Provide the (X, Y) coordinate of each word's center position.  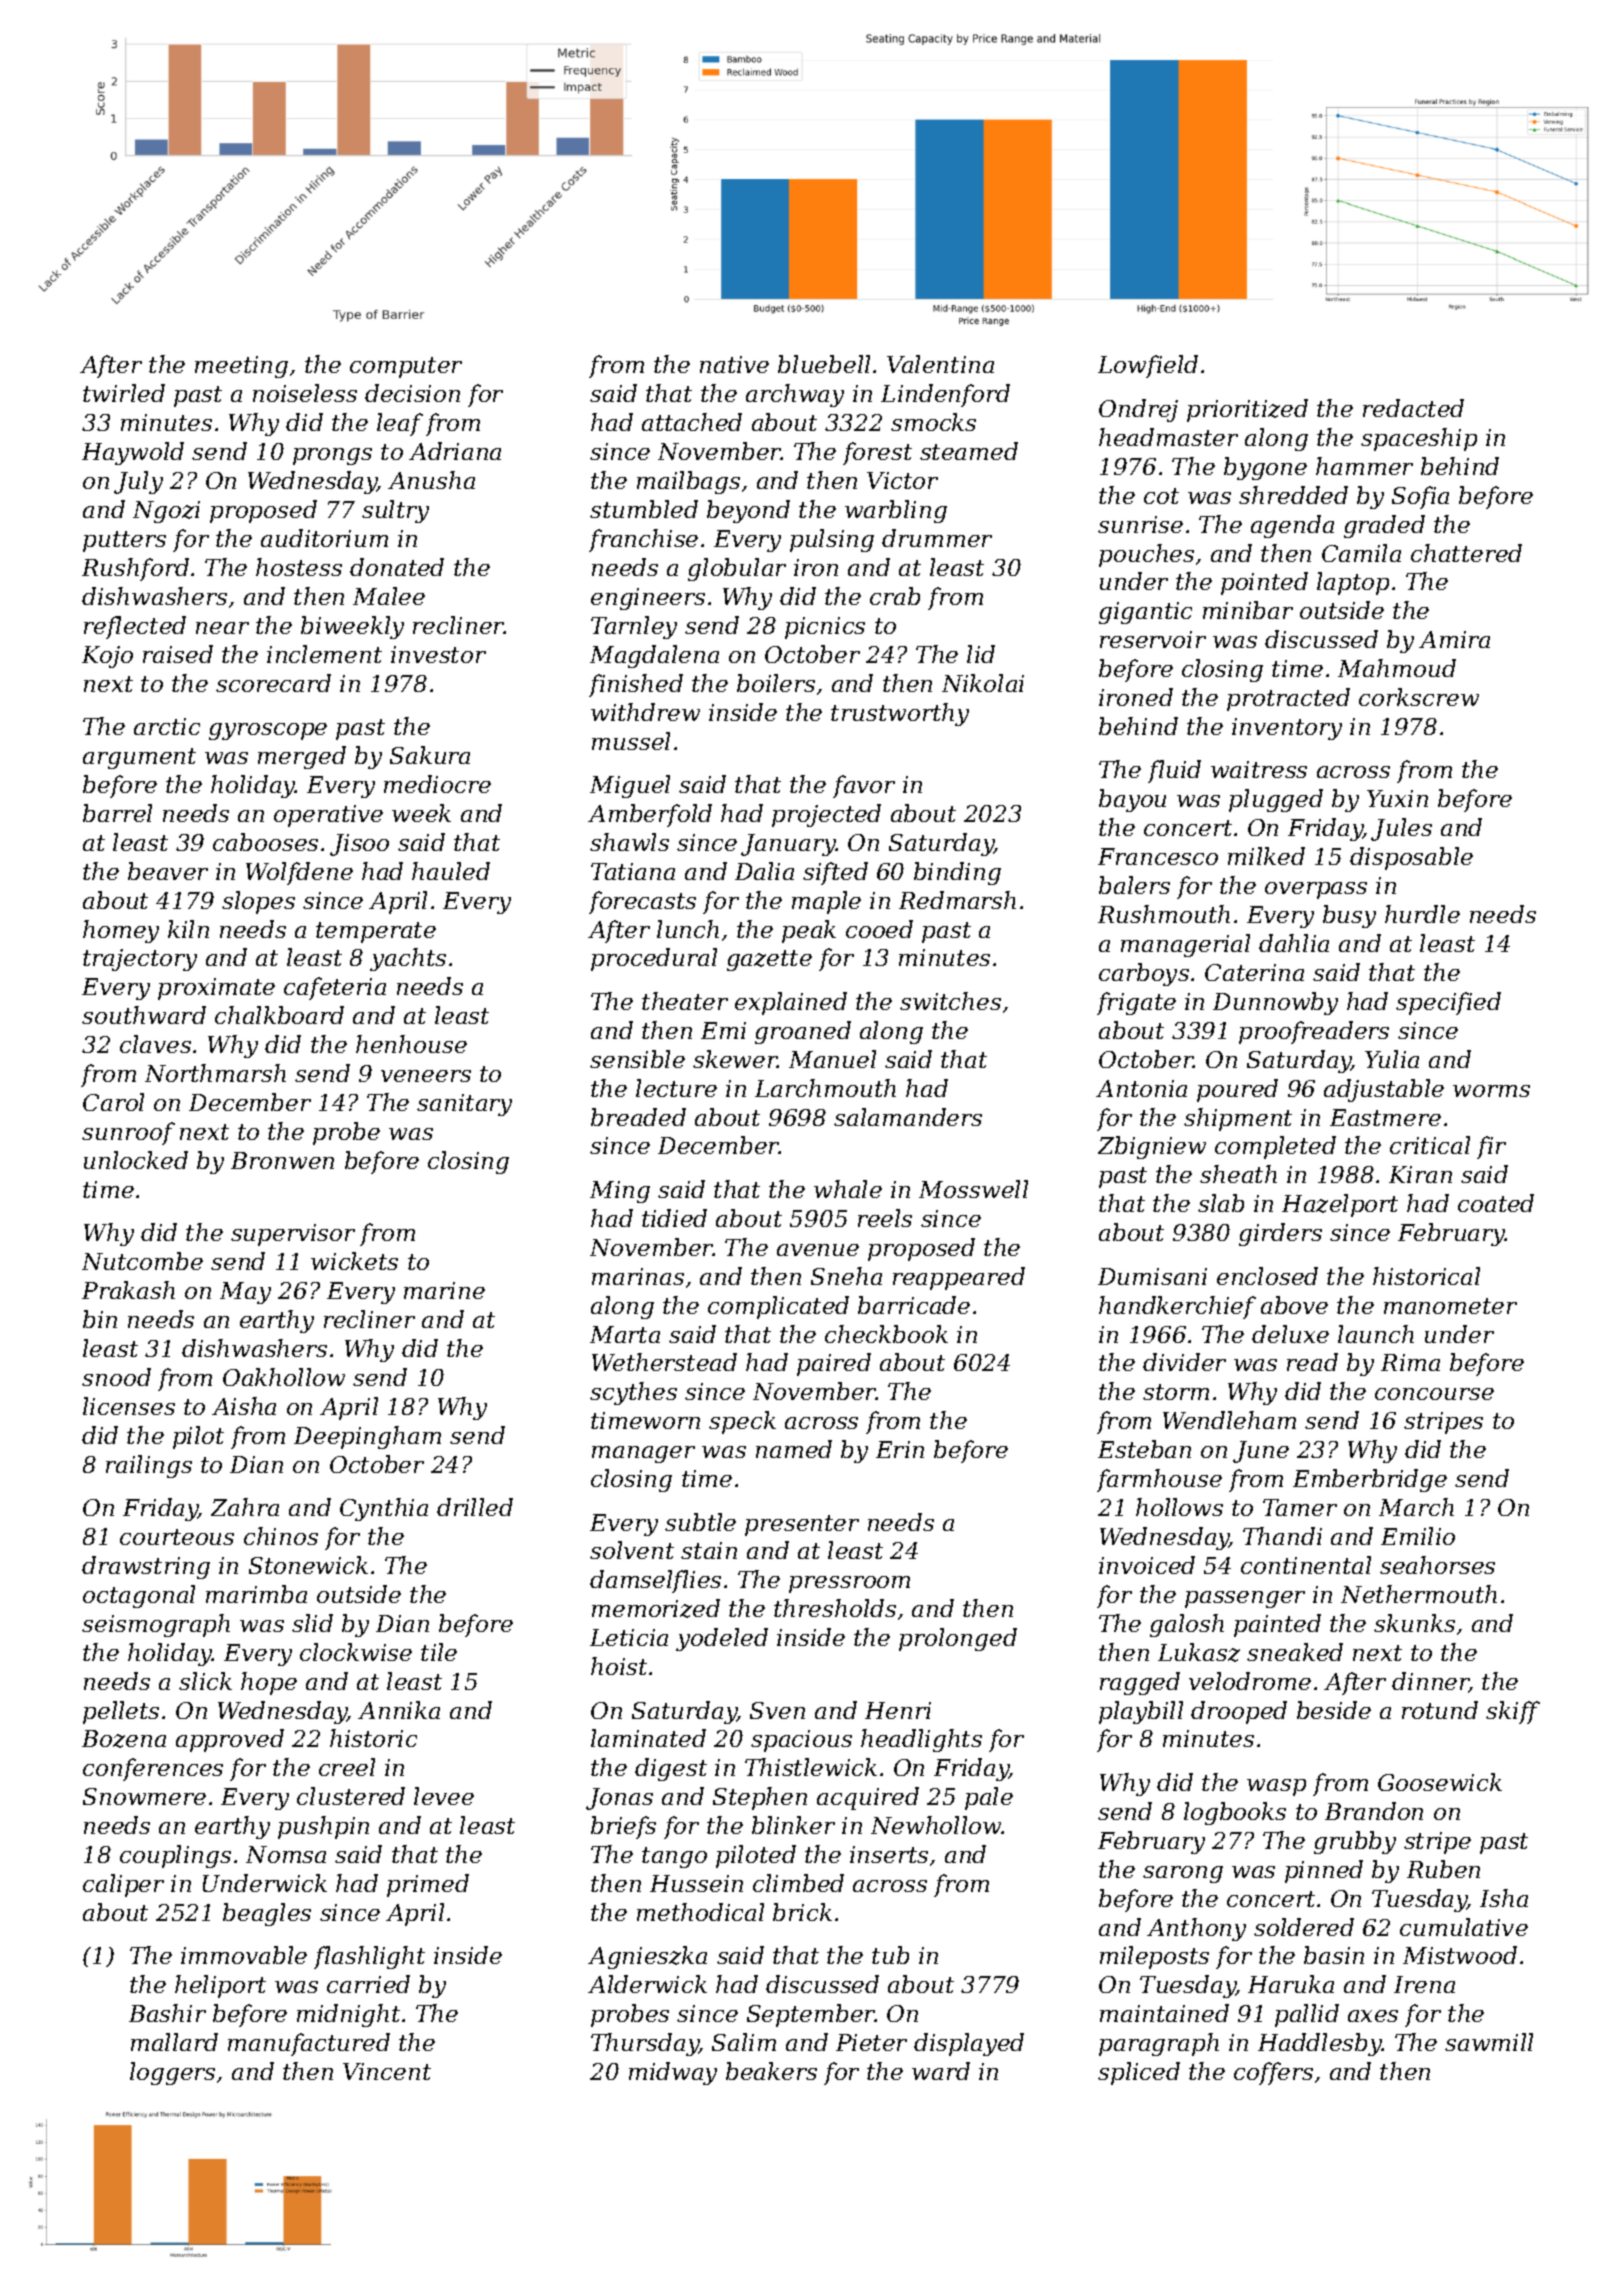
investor (438, 654)
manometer (1450, 1306)
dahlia (1294, 943)
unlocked (136, 1160)
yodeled (722, 1639)
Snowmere (144, 1796)
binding (957, 873)
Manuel (832, 1059)
